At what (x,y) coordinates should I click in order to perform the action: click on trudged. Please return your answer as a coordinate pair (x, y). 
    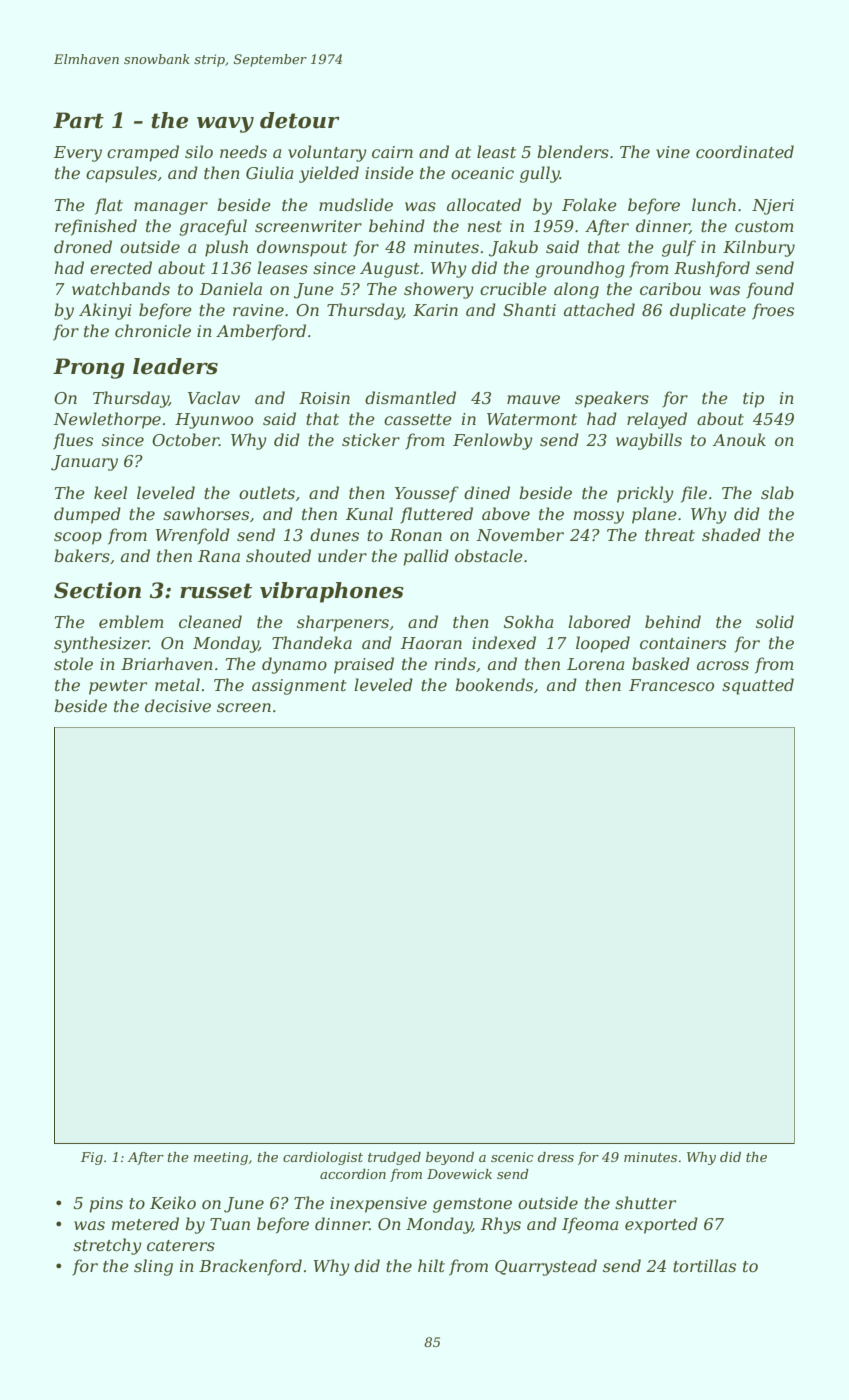
    Looking at the image, I should click on (394, 1158).
